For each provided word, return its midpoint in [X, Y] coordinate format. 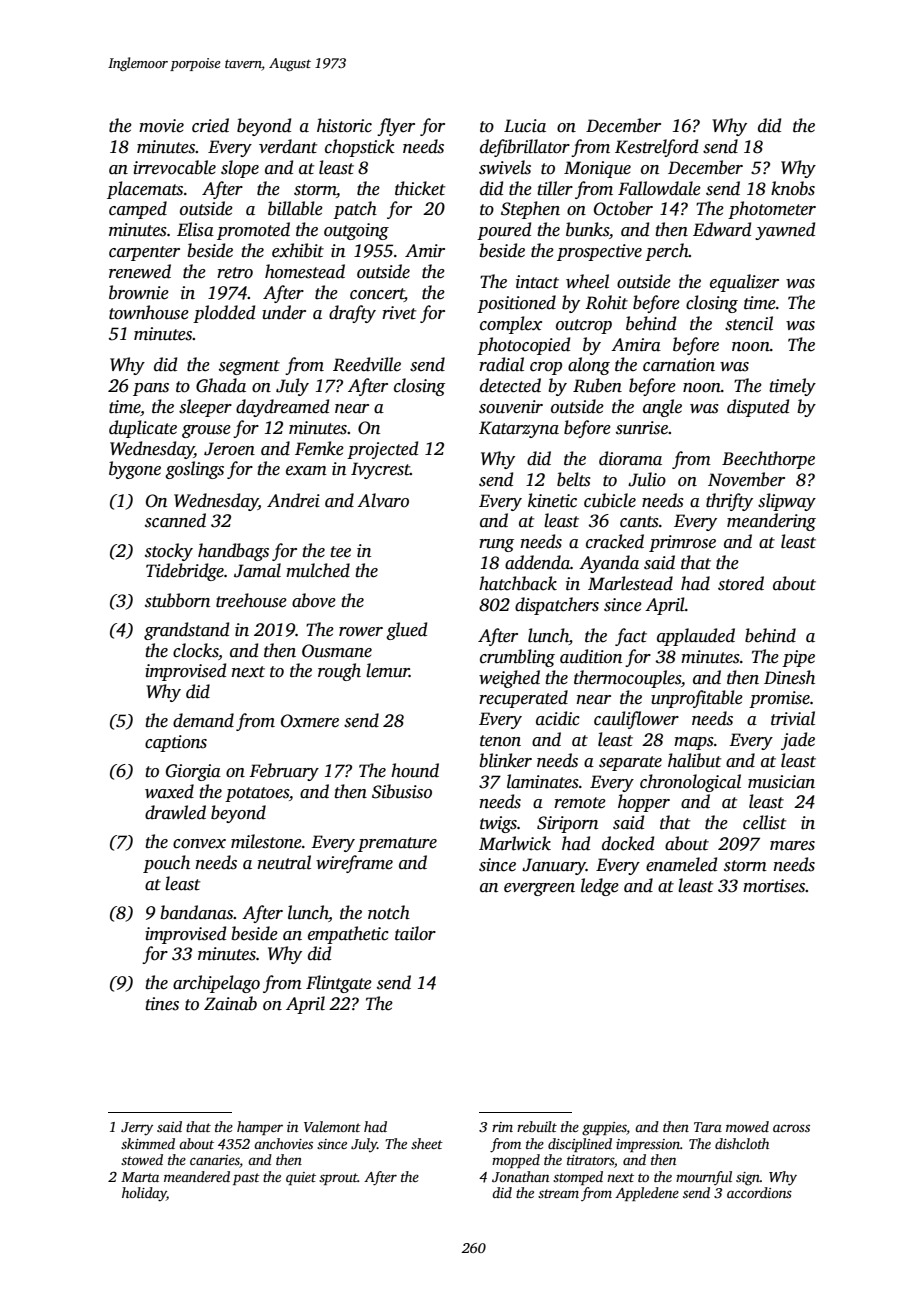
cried [210, 125]
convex [199, 844]
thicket [420, 188]
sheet [427, 1143]
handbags [233, 552]
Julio [647, 479]
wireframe [354, 864]
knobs [793, 188]
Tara [708, 1127]
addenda [537, 562]
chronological [690, 783]
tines [162, 1004]
